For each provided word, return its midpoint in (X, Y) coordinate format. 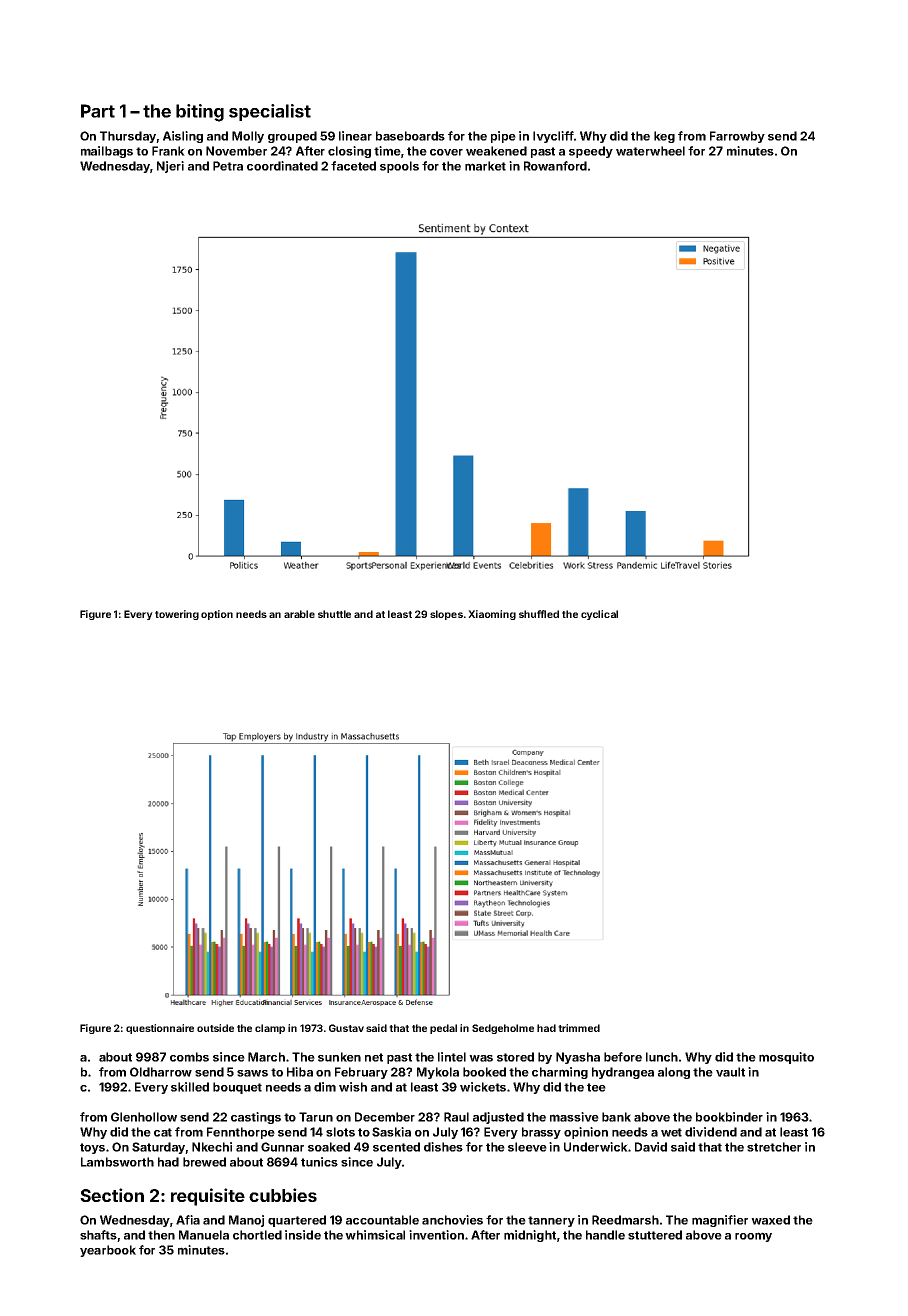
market (485, 166)
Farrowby (737, 137)
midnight (530, 1236)
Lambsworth (117, 1162)
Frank (168, 151)
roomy (753, 1237)
